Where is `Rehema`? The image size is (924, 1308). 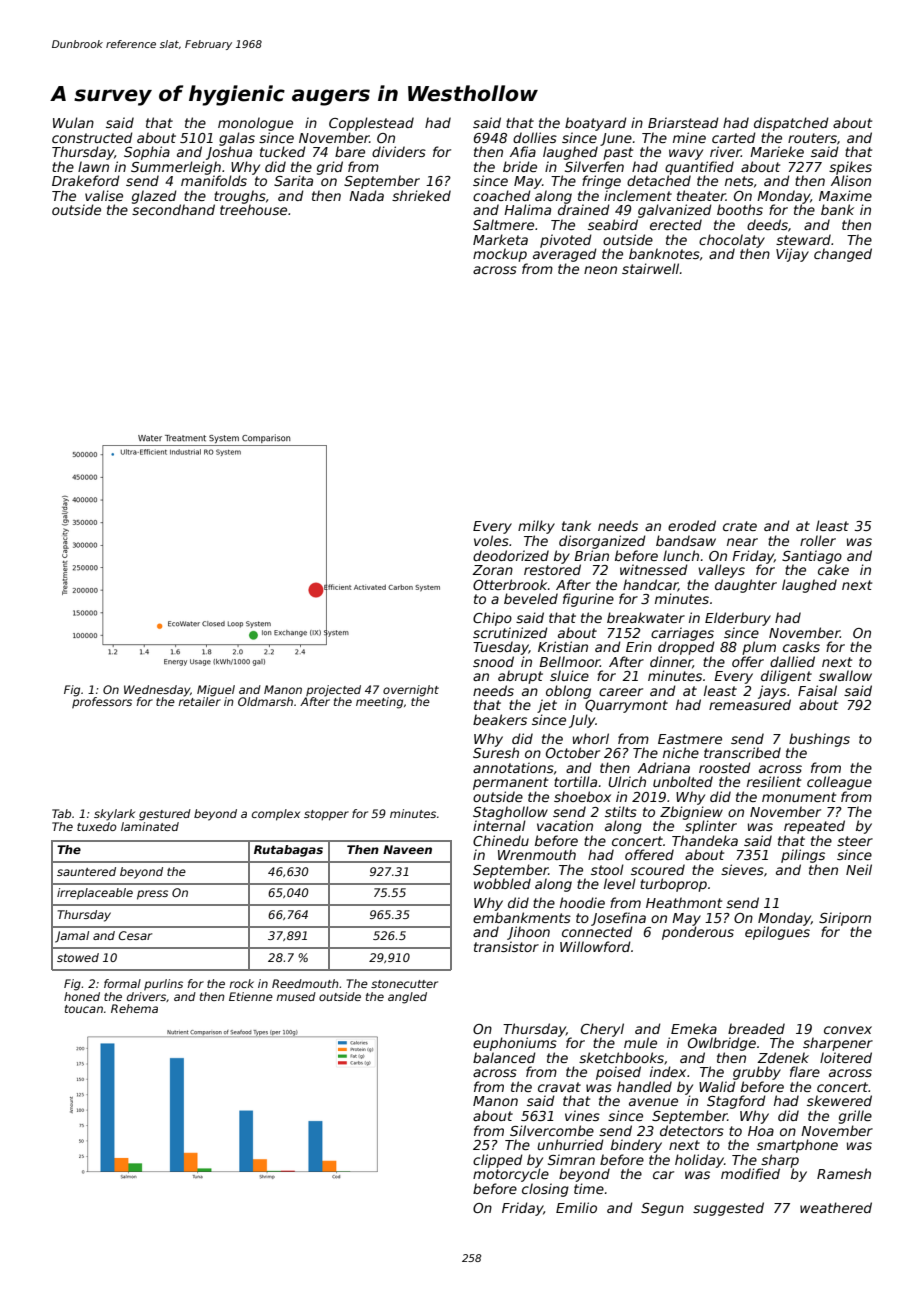 Rehema is located at coordinates (134, 1008).
